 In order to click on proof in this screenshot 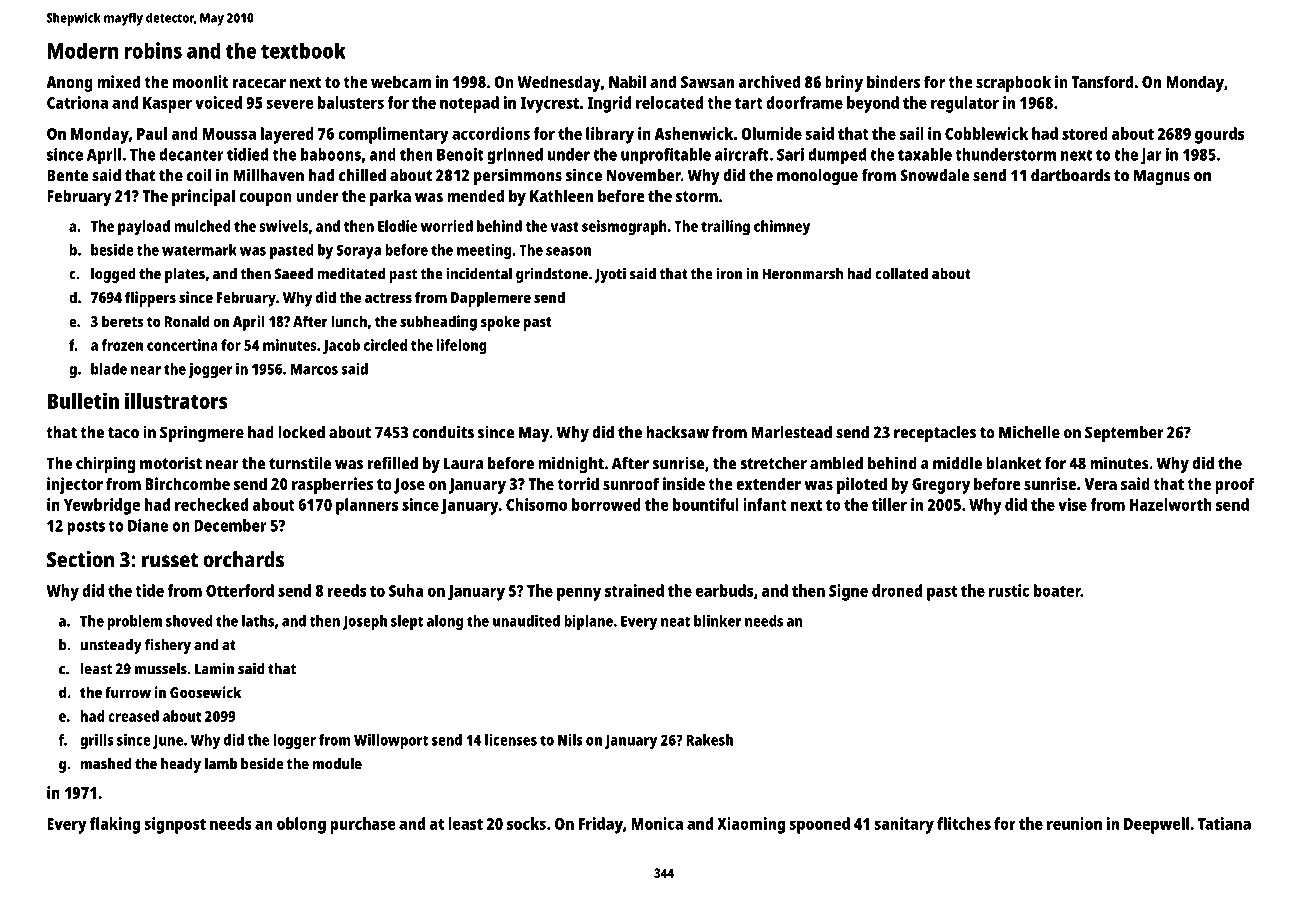, I will do `click(1234, 485)`.
